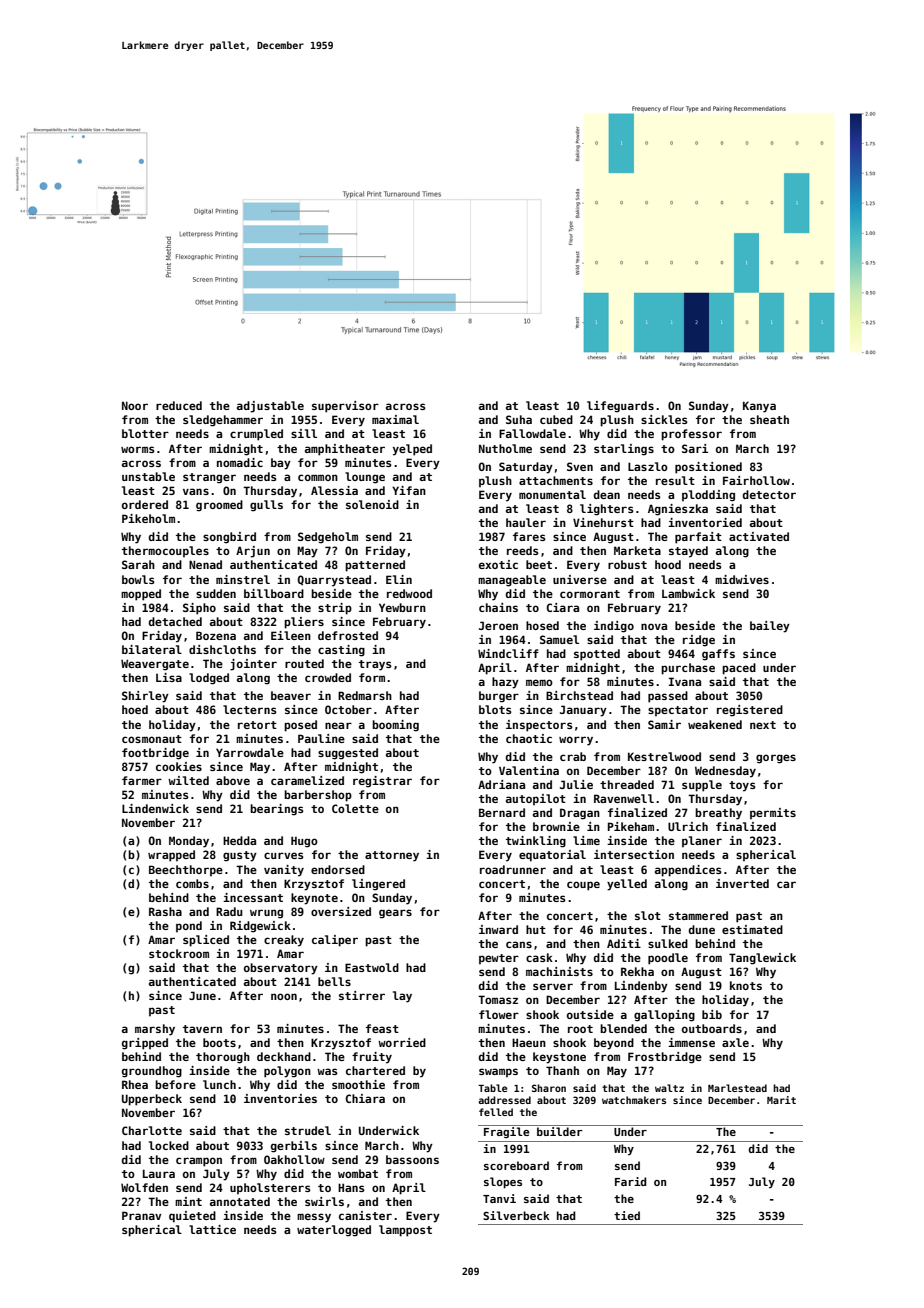  Describe the element at coordinates (145, 504) in the screenshot. I see `ordered` at that location.
